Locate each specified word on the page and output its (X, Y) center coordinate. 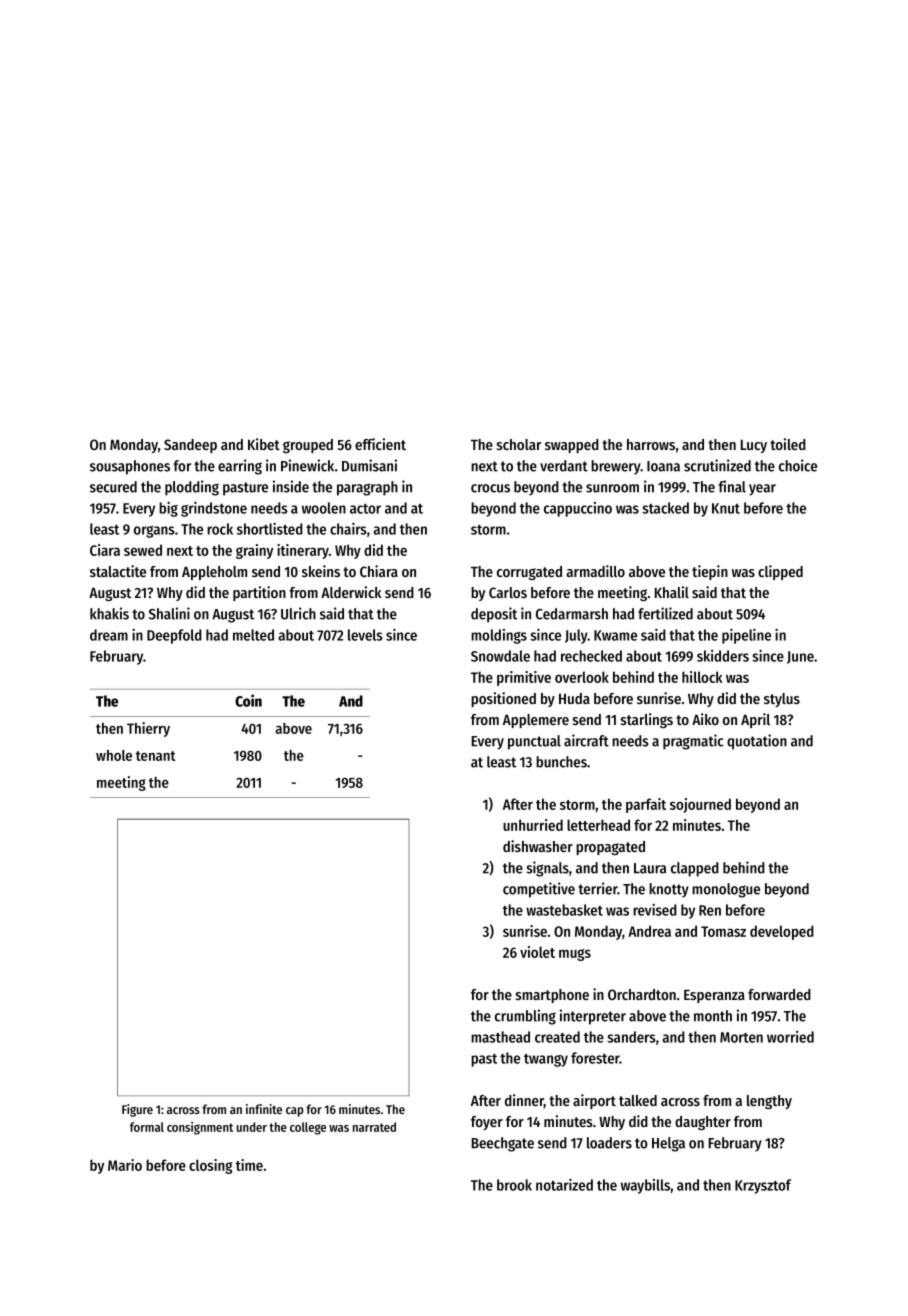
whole (114, 755)
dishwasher (538, 846)
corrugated (529, 573)
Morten (741, 1037)
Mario (125, 1165)
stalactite (118, 571)
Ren (710, 910)
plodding (192, 488)
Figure (137, 1110)
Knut (726, 508)
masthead (500, 1037)
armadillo (595, 571)
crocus (490, 488)
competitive (539, 890)
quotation (757, 742)
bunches (561, 762)
